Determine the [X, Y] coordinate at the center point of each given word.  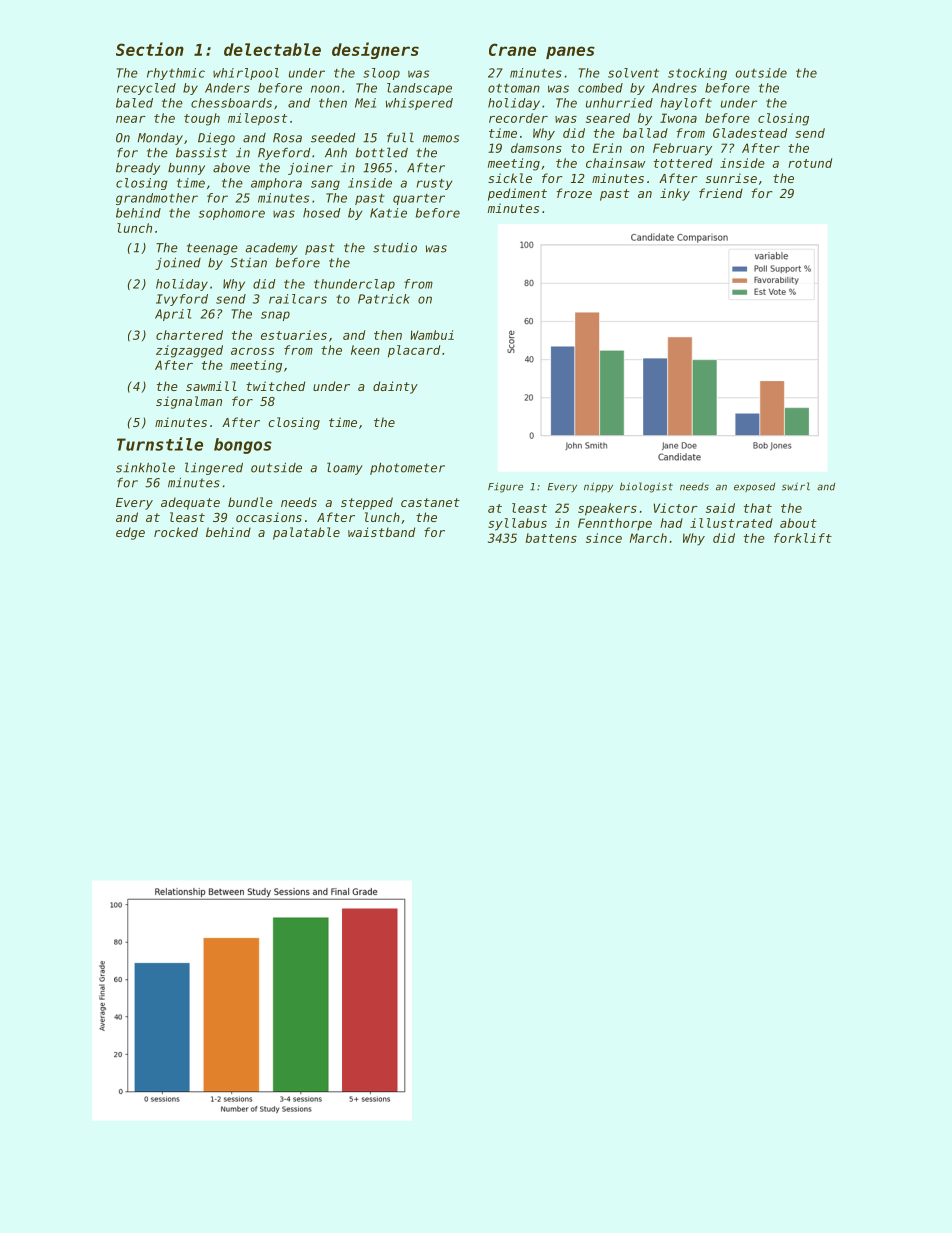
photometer [407, 469]
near [131, 119]
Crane [512, 49]
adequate [190, 503]
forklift [803, 538]
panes [570, 52]
